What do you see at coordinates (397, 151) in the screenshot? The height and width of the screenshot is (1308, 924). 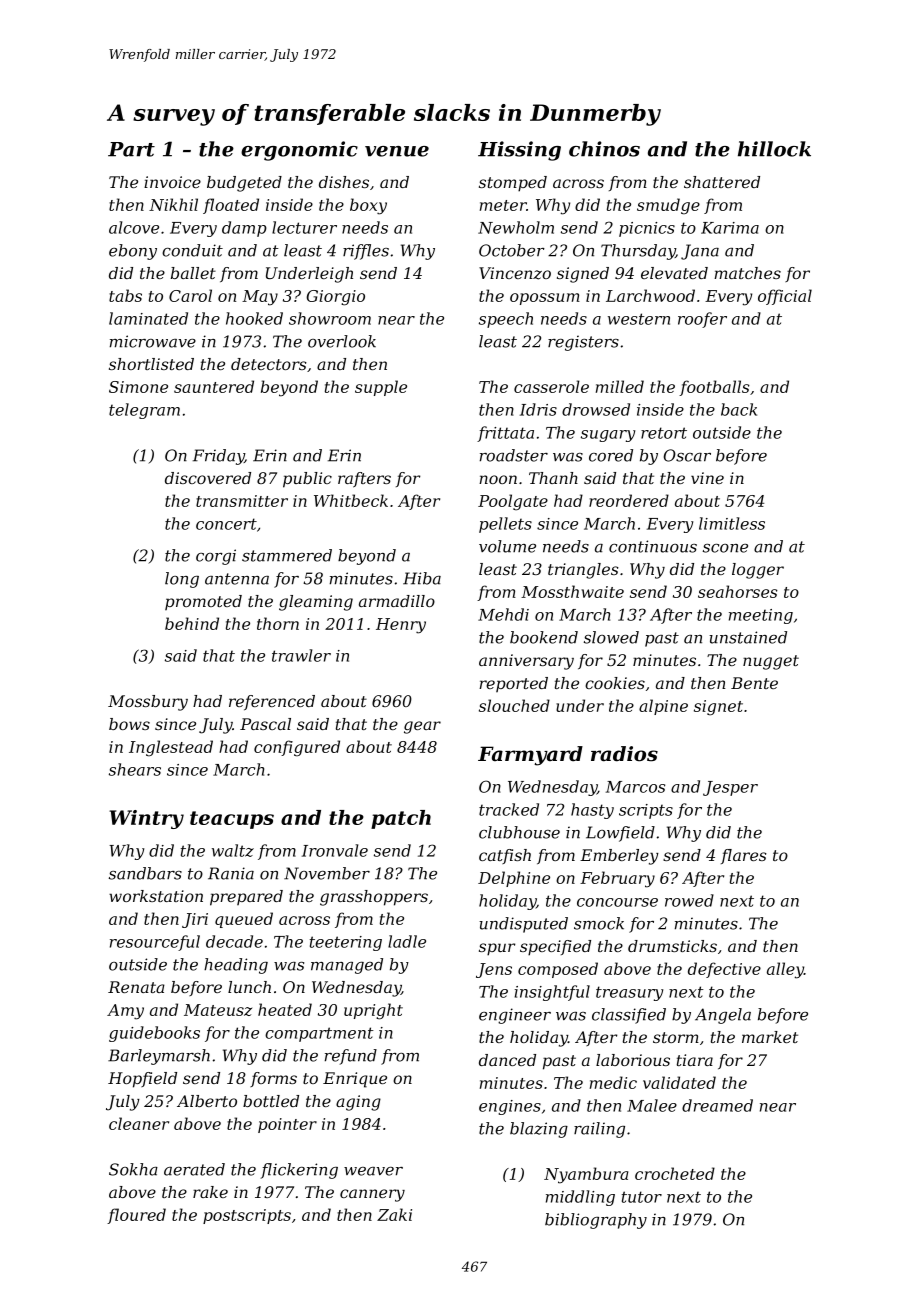 I see `venue` at bounding box center [397, 151].
